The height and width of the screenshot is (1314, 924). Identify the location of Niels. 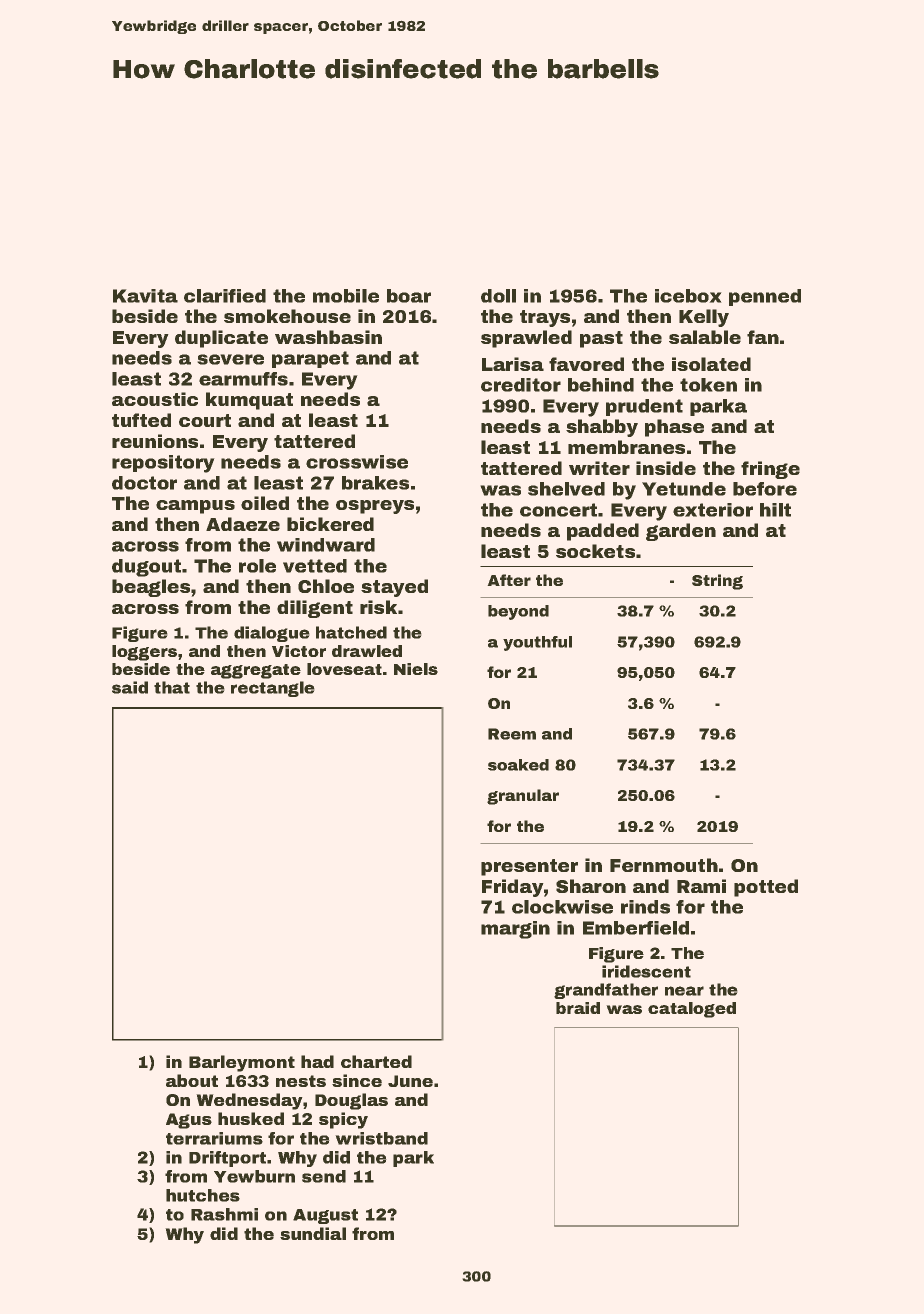
(416, 669).
